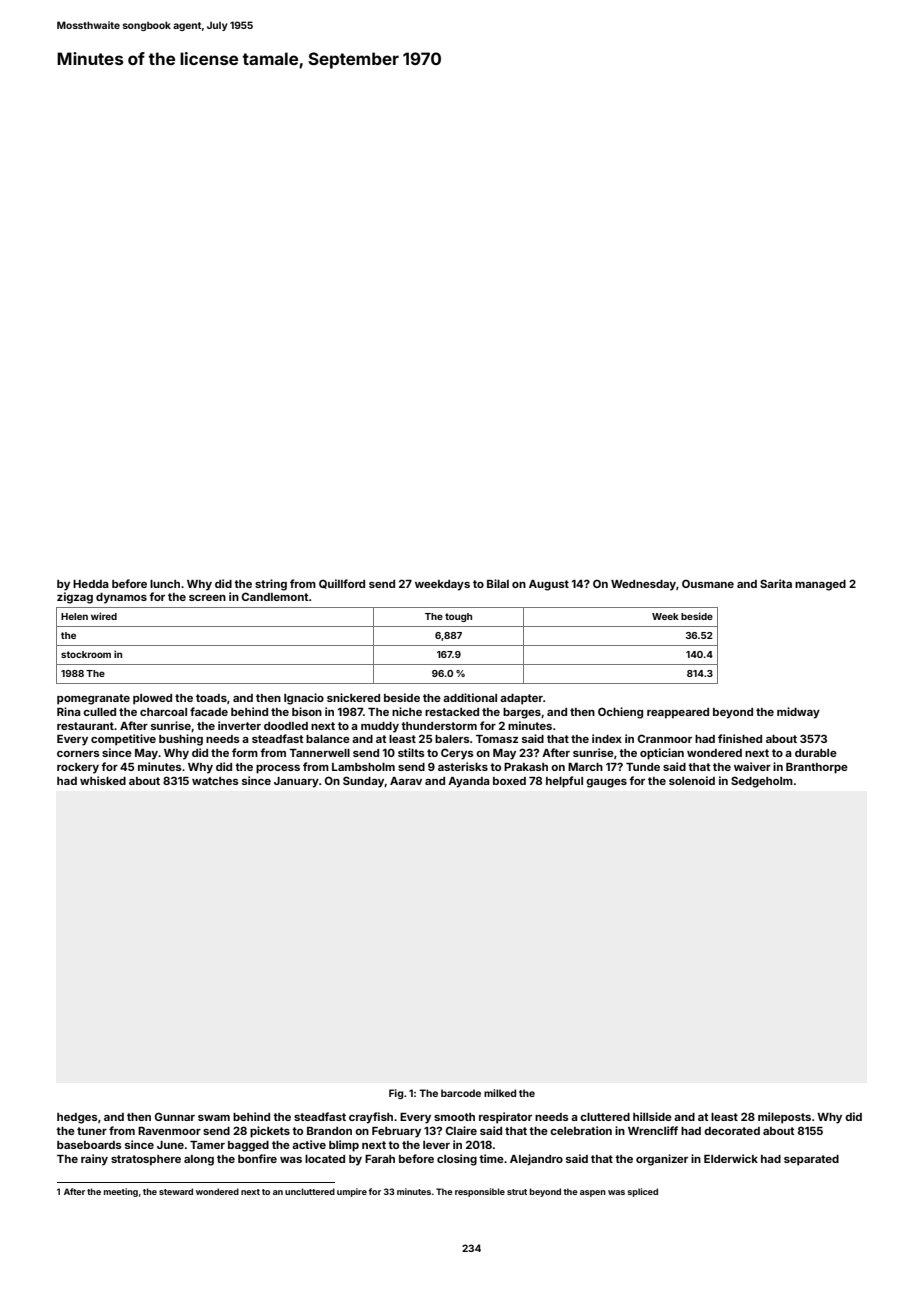  Describe the element at coordinates (342, 584) in the screenshot. I see `Quillford` at that location.
